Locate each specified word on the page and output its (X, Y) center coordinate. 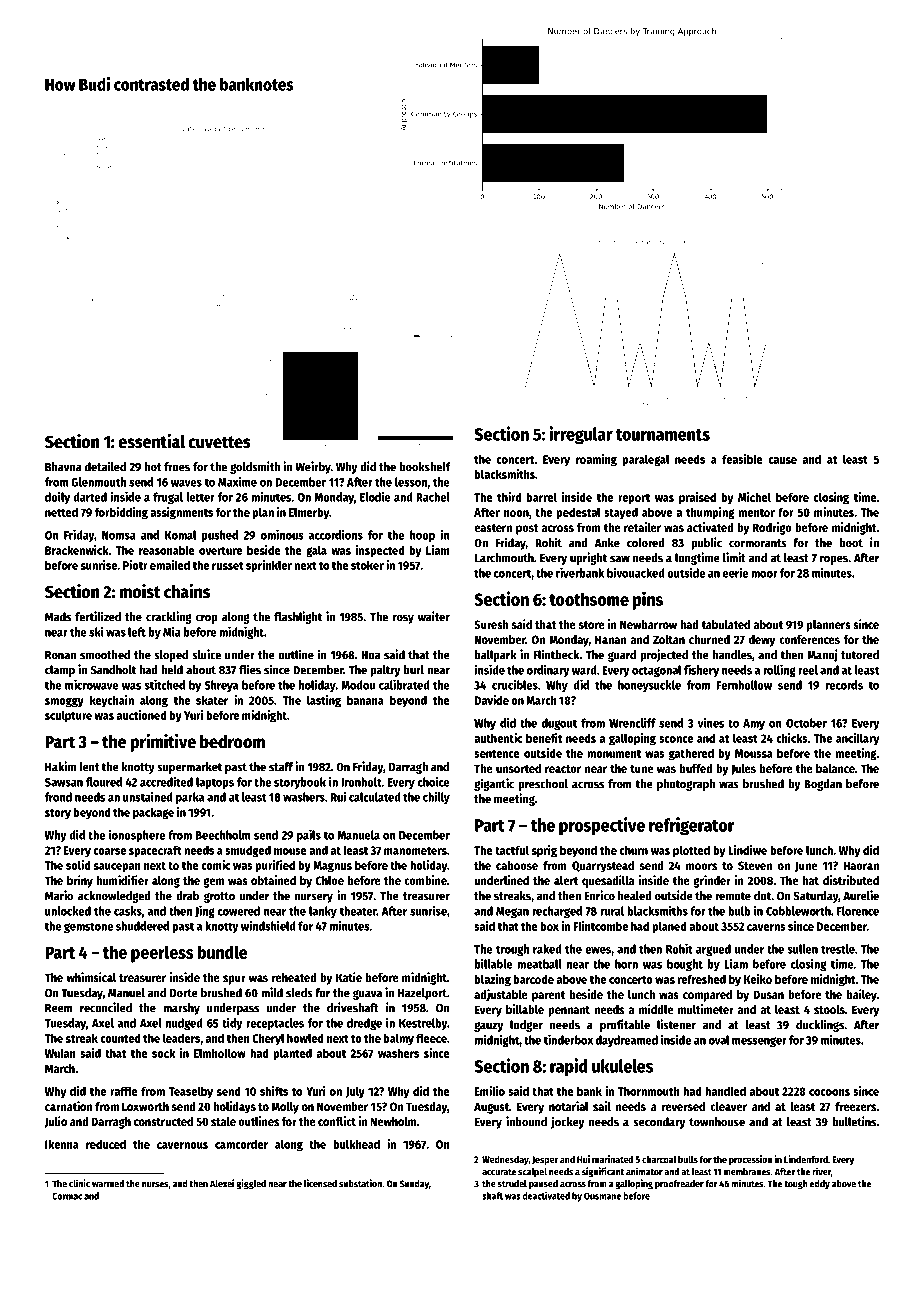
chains (187, 591)
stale (223, 1121)
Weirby (313, 467)
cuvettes (219, 442)
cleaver (728, 1106)
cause (782, 460)
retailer (642, 527)
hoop (422, 536)
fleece (431, 1038)
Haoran (861, 865)
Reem (59, 1008)
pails (309, 836)
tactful (512, 850)
